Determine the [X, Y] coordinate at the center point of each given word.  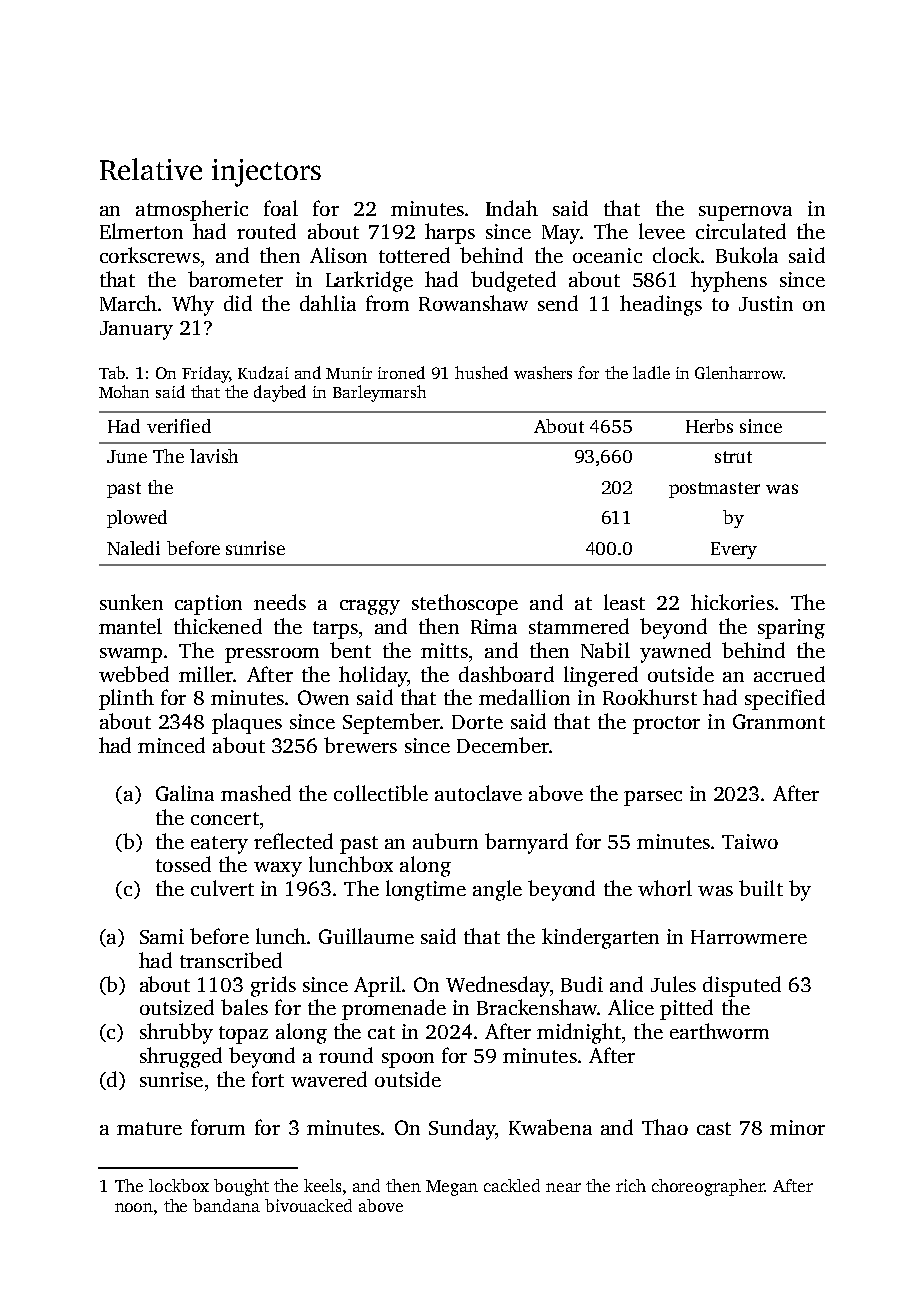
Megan [452, 1188]
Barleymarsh [379, 393]
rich [631, 1185]
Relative [151, 169]
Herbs [709, 426]
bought [241, 1187]
